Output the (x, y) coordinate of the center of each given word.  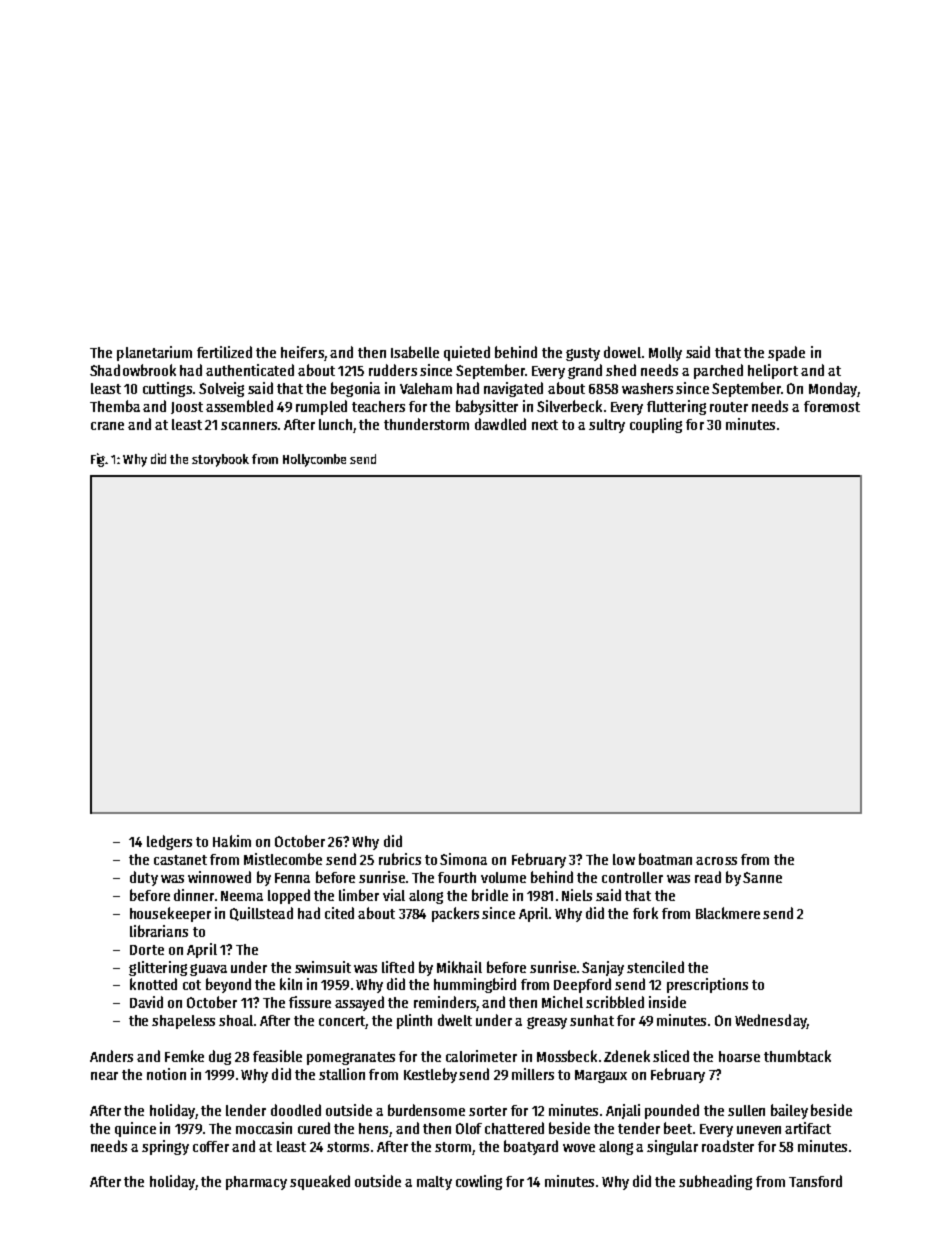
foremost (832, 406)
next (545, 425)
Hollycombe (314, 460)
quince (135, 1129)
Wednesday (771, 1021)
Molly (665, 354)
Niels (577, 895)
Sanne (762, 877)
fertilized (224, 352)
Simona (463, 859)
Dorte (147, 950)
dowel (622, 352)
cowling (479, 1182)
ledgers (169, 842)
